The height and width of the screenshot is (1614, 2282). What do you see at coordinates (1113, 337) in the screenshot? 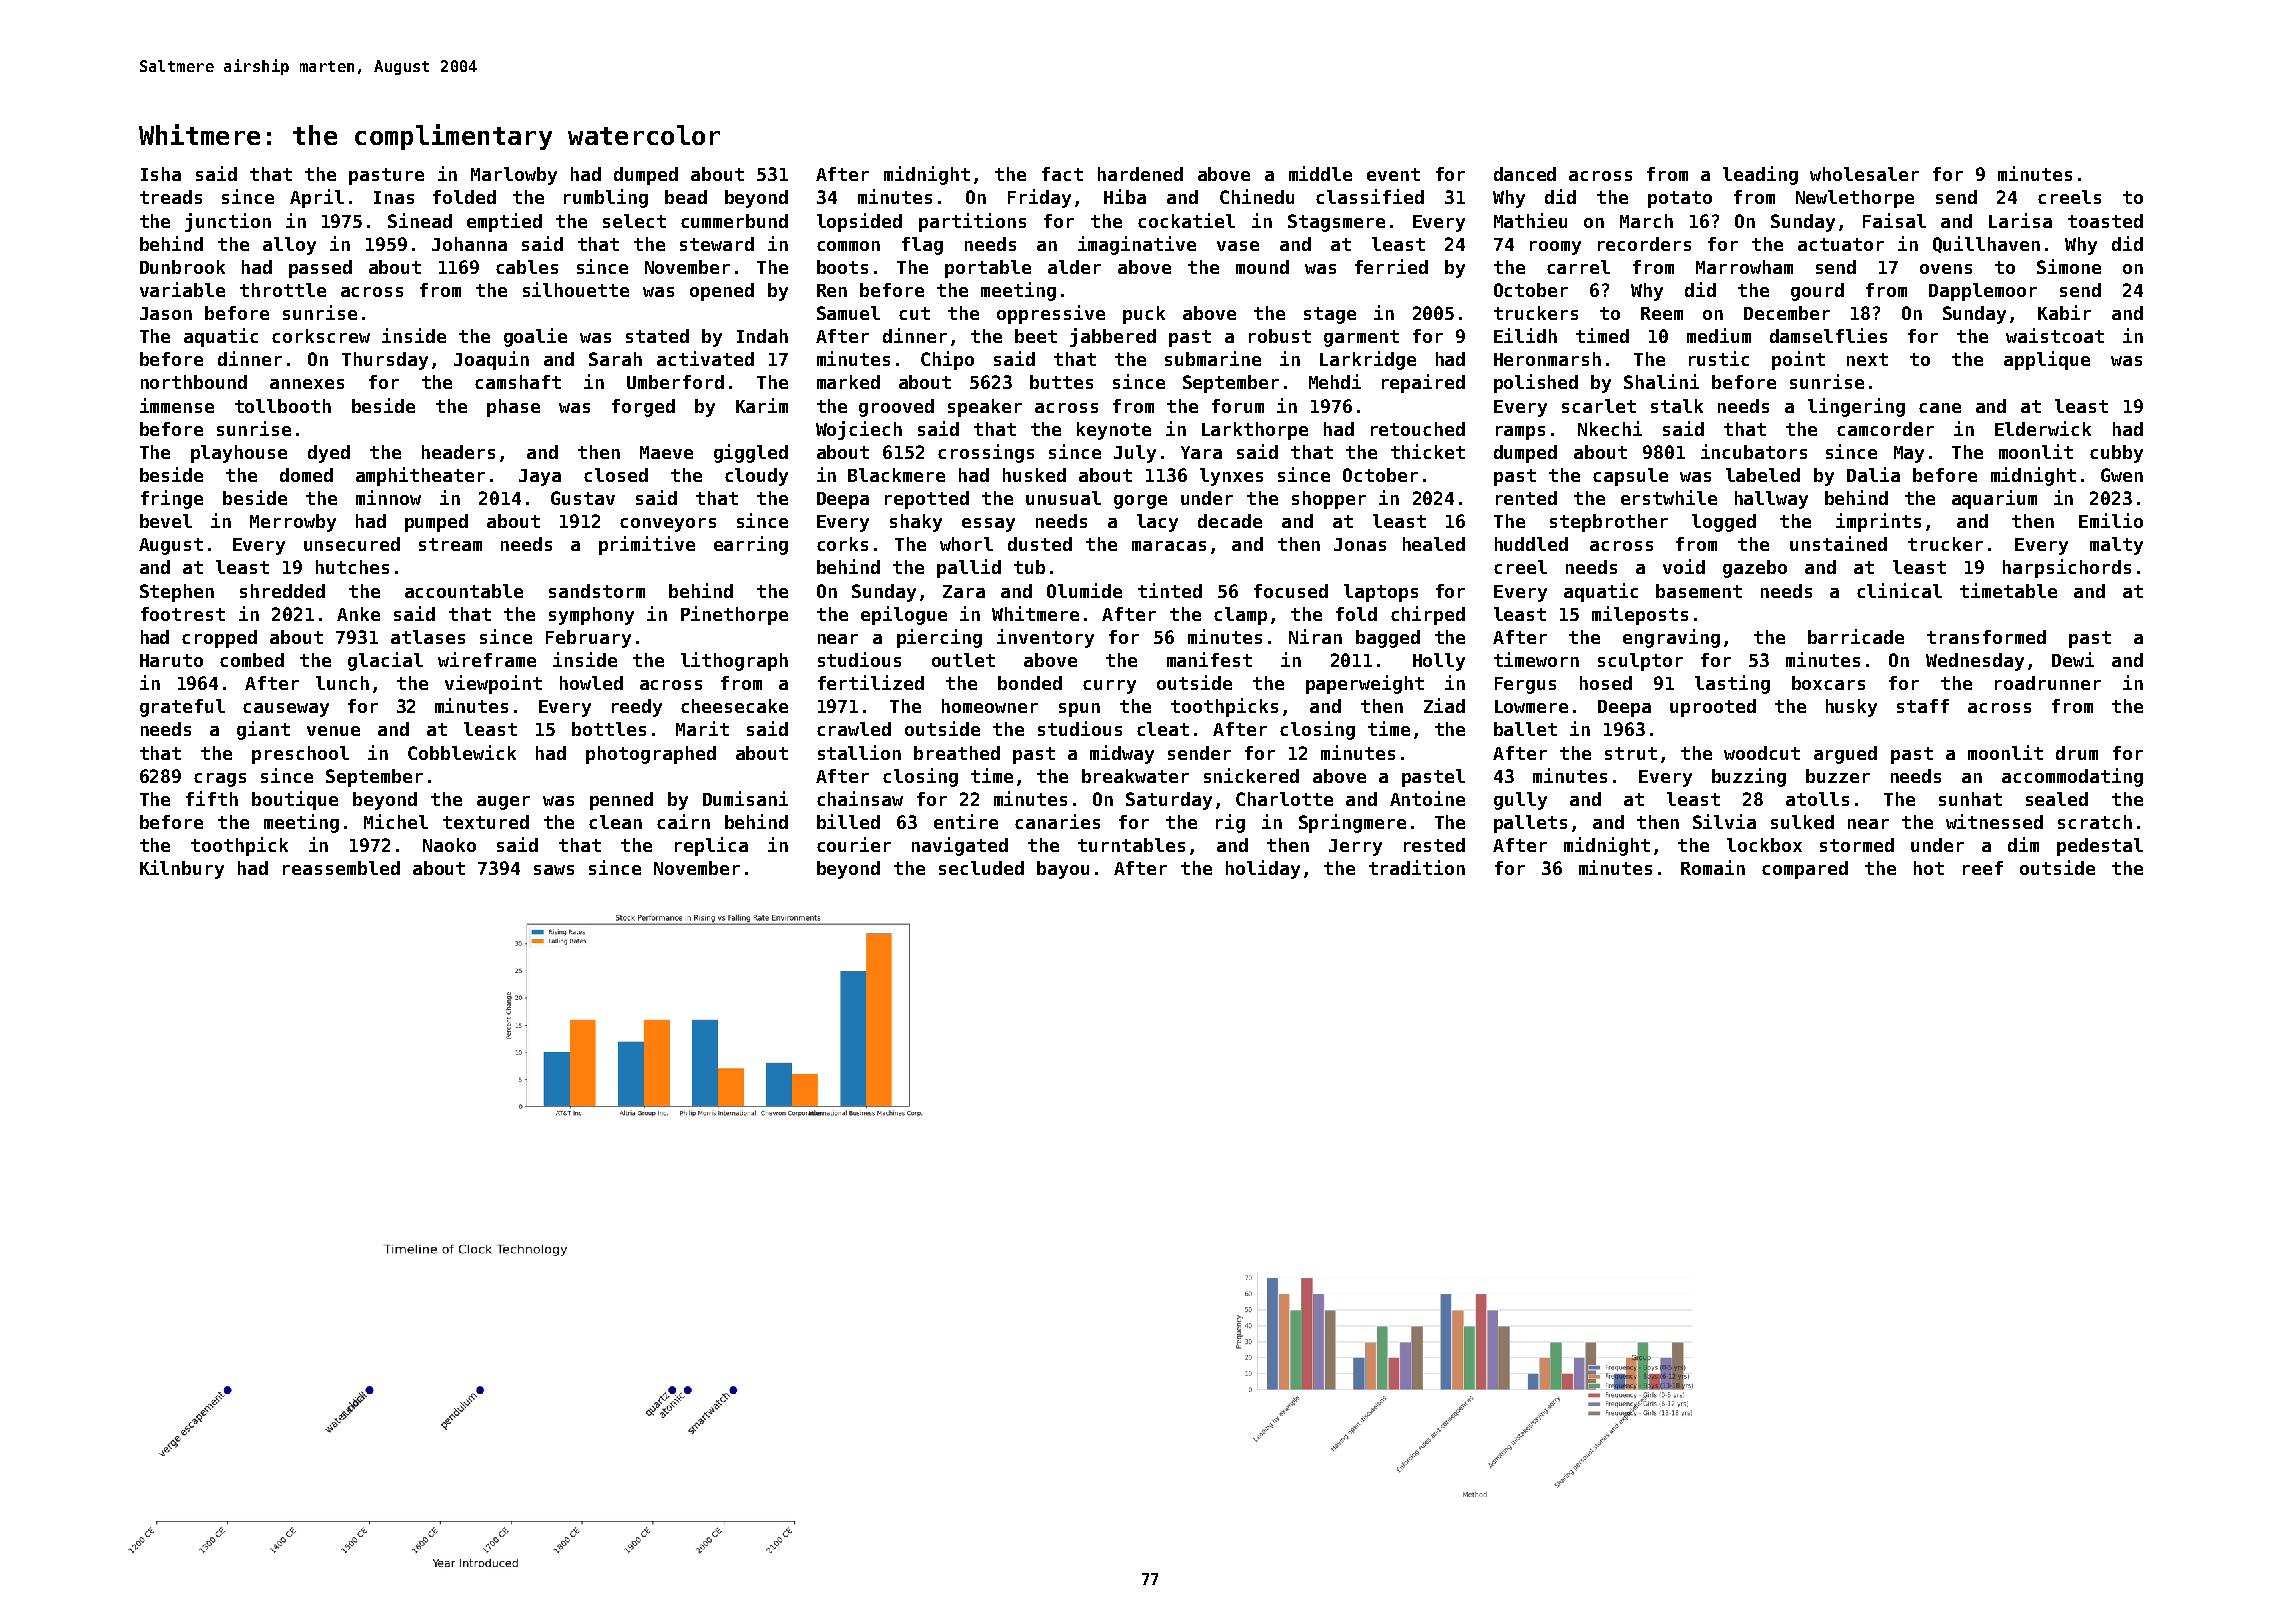
I see `jabbered` at bounding box center [1113, 337].
